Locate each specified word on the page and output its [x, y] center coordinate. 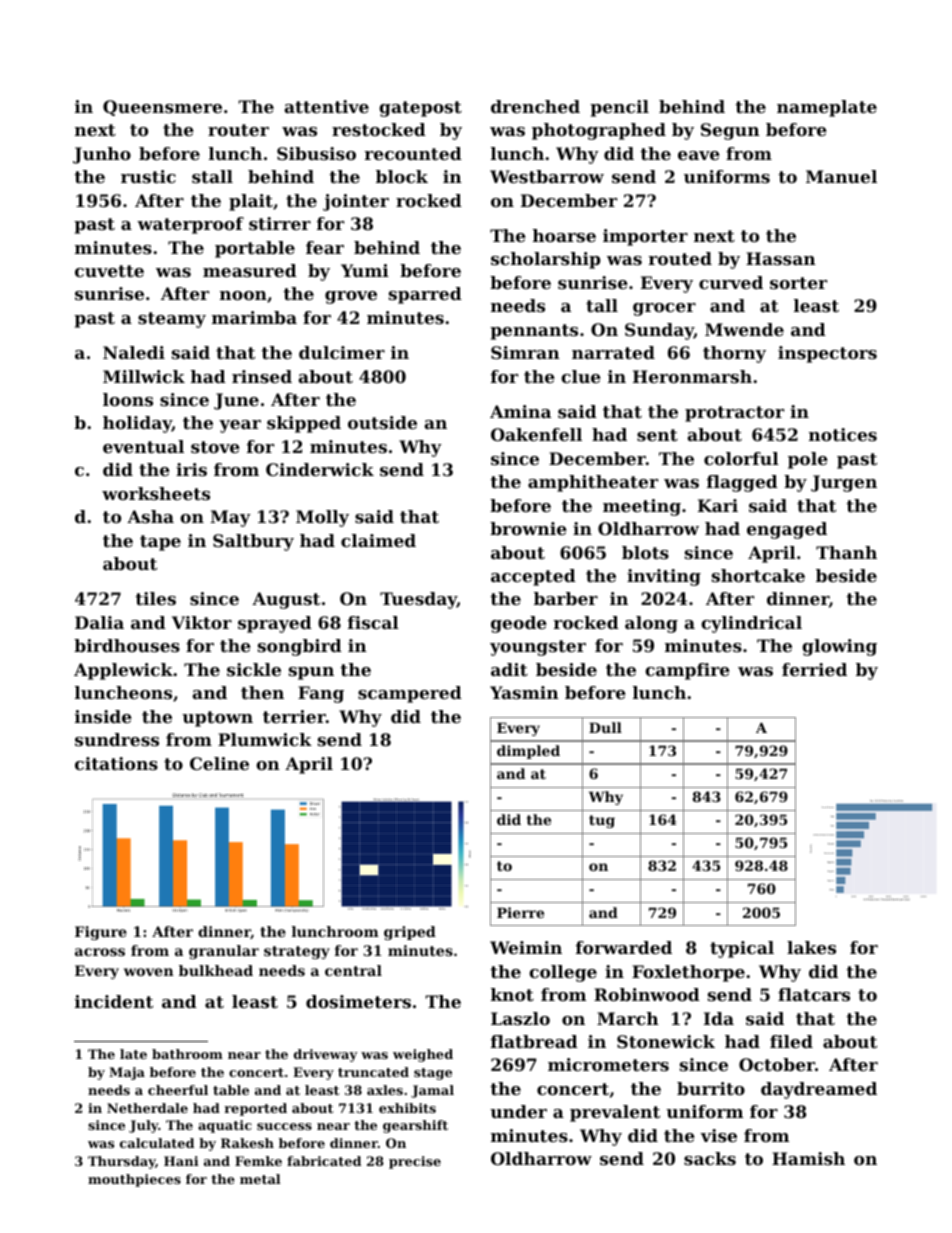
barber [566, 598]
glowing [839, 647]
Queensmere [162, 108]
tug [602, 821]
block [402, 176]
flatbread [534, 1041]
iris [191, 469]
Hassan [781, 258]
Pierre [520, 912]
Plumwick [265, 739]
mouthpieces [134, 1180]
